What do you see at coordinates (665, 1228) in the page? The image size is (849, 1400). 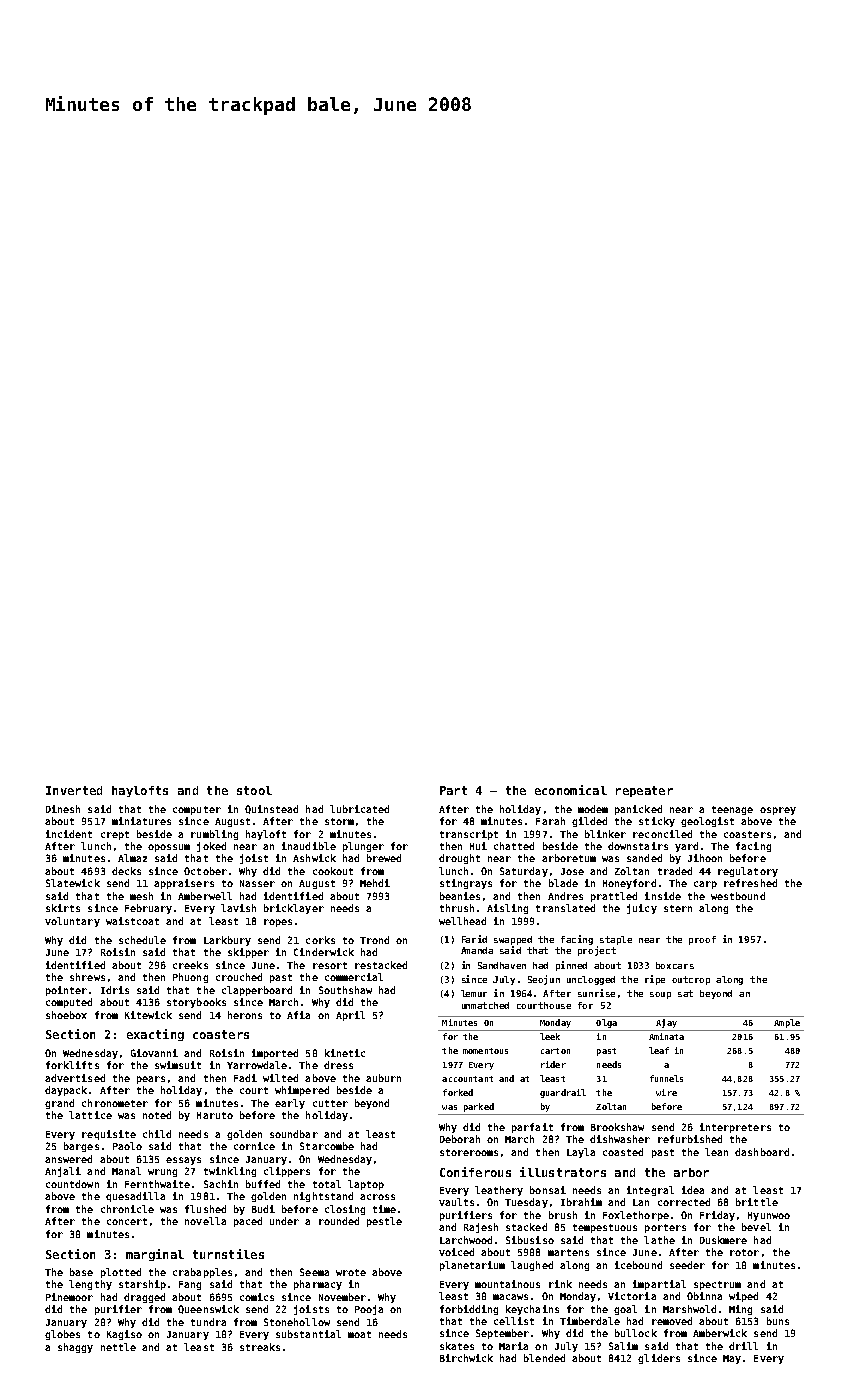 I see `porters` at bounding box center [665, 1228].
